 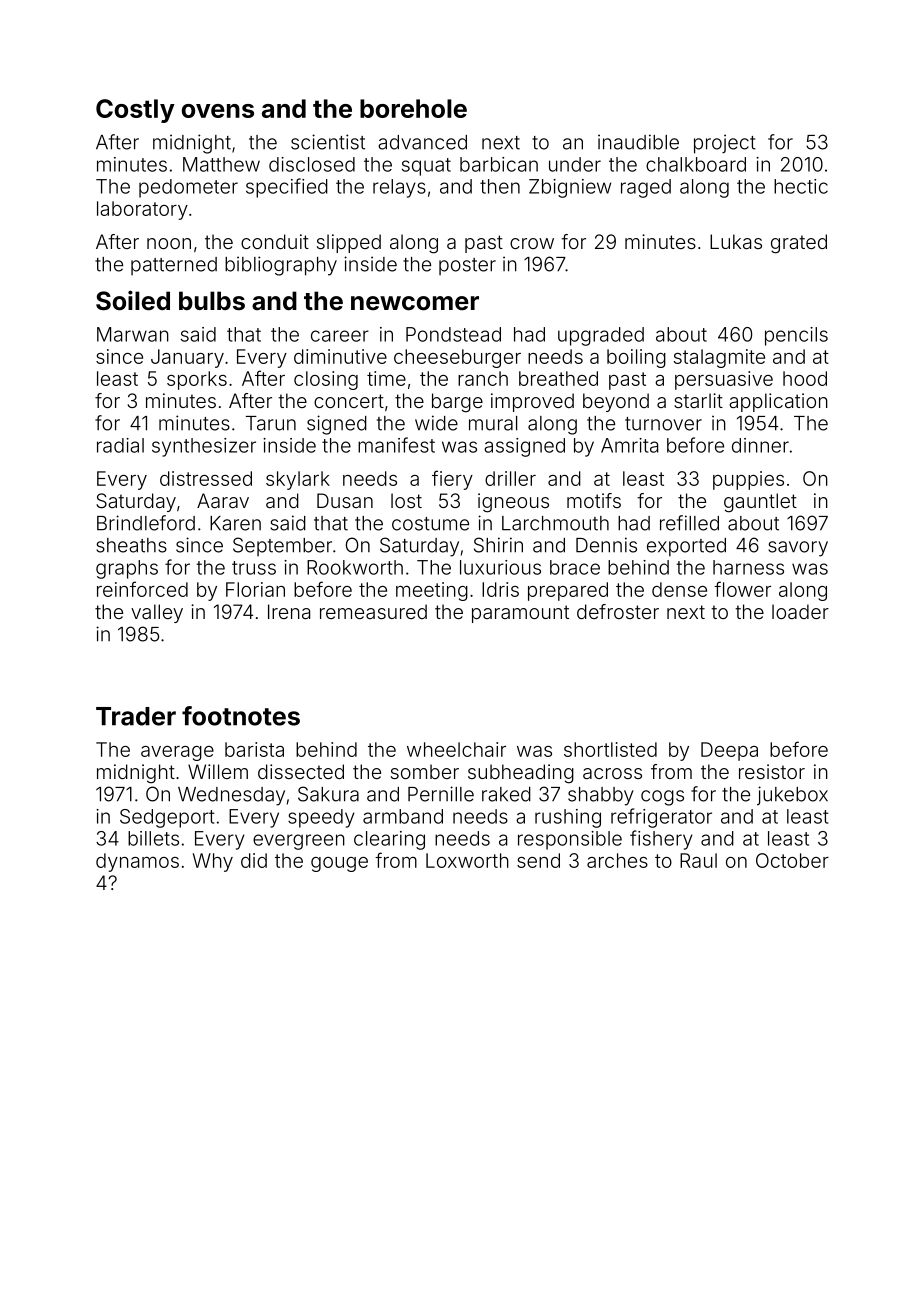 I want to click on stalagmite, so click(x=719, y=358).
